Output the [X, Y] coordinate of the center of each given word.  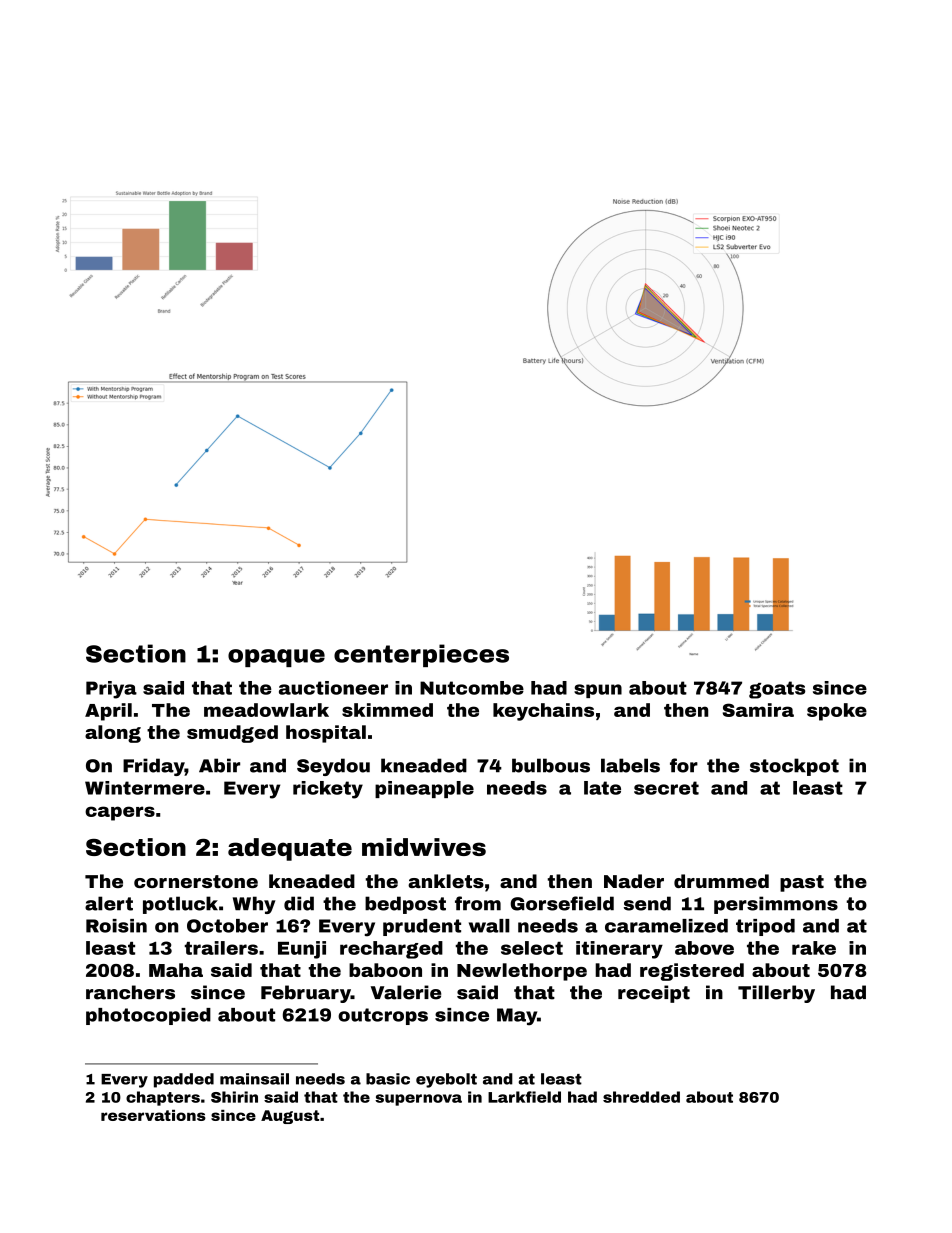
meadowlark [266, 710]
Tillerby [776, 994]
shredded [641, 1097]
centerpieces [421, 655]
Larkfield [524, 1097]
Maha [176, 970]
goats [777, 690]
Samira [758, 710]
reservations [153, 1115]
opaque [276, 658]
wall [489, 926]
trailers [221, 948]
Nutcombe [472, 688]
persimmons [776, 905]
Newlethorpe [522, 972]
